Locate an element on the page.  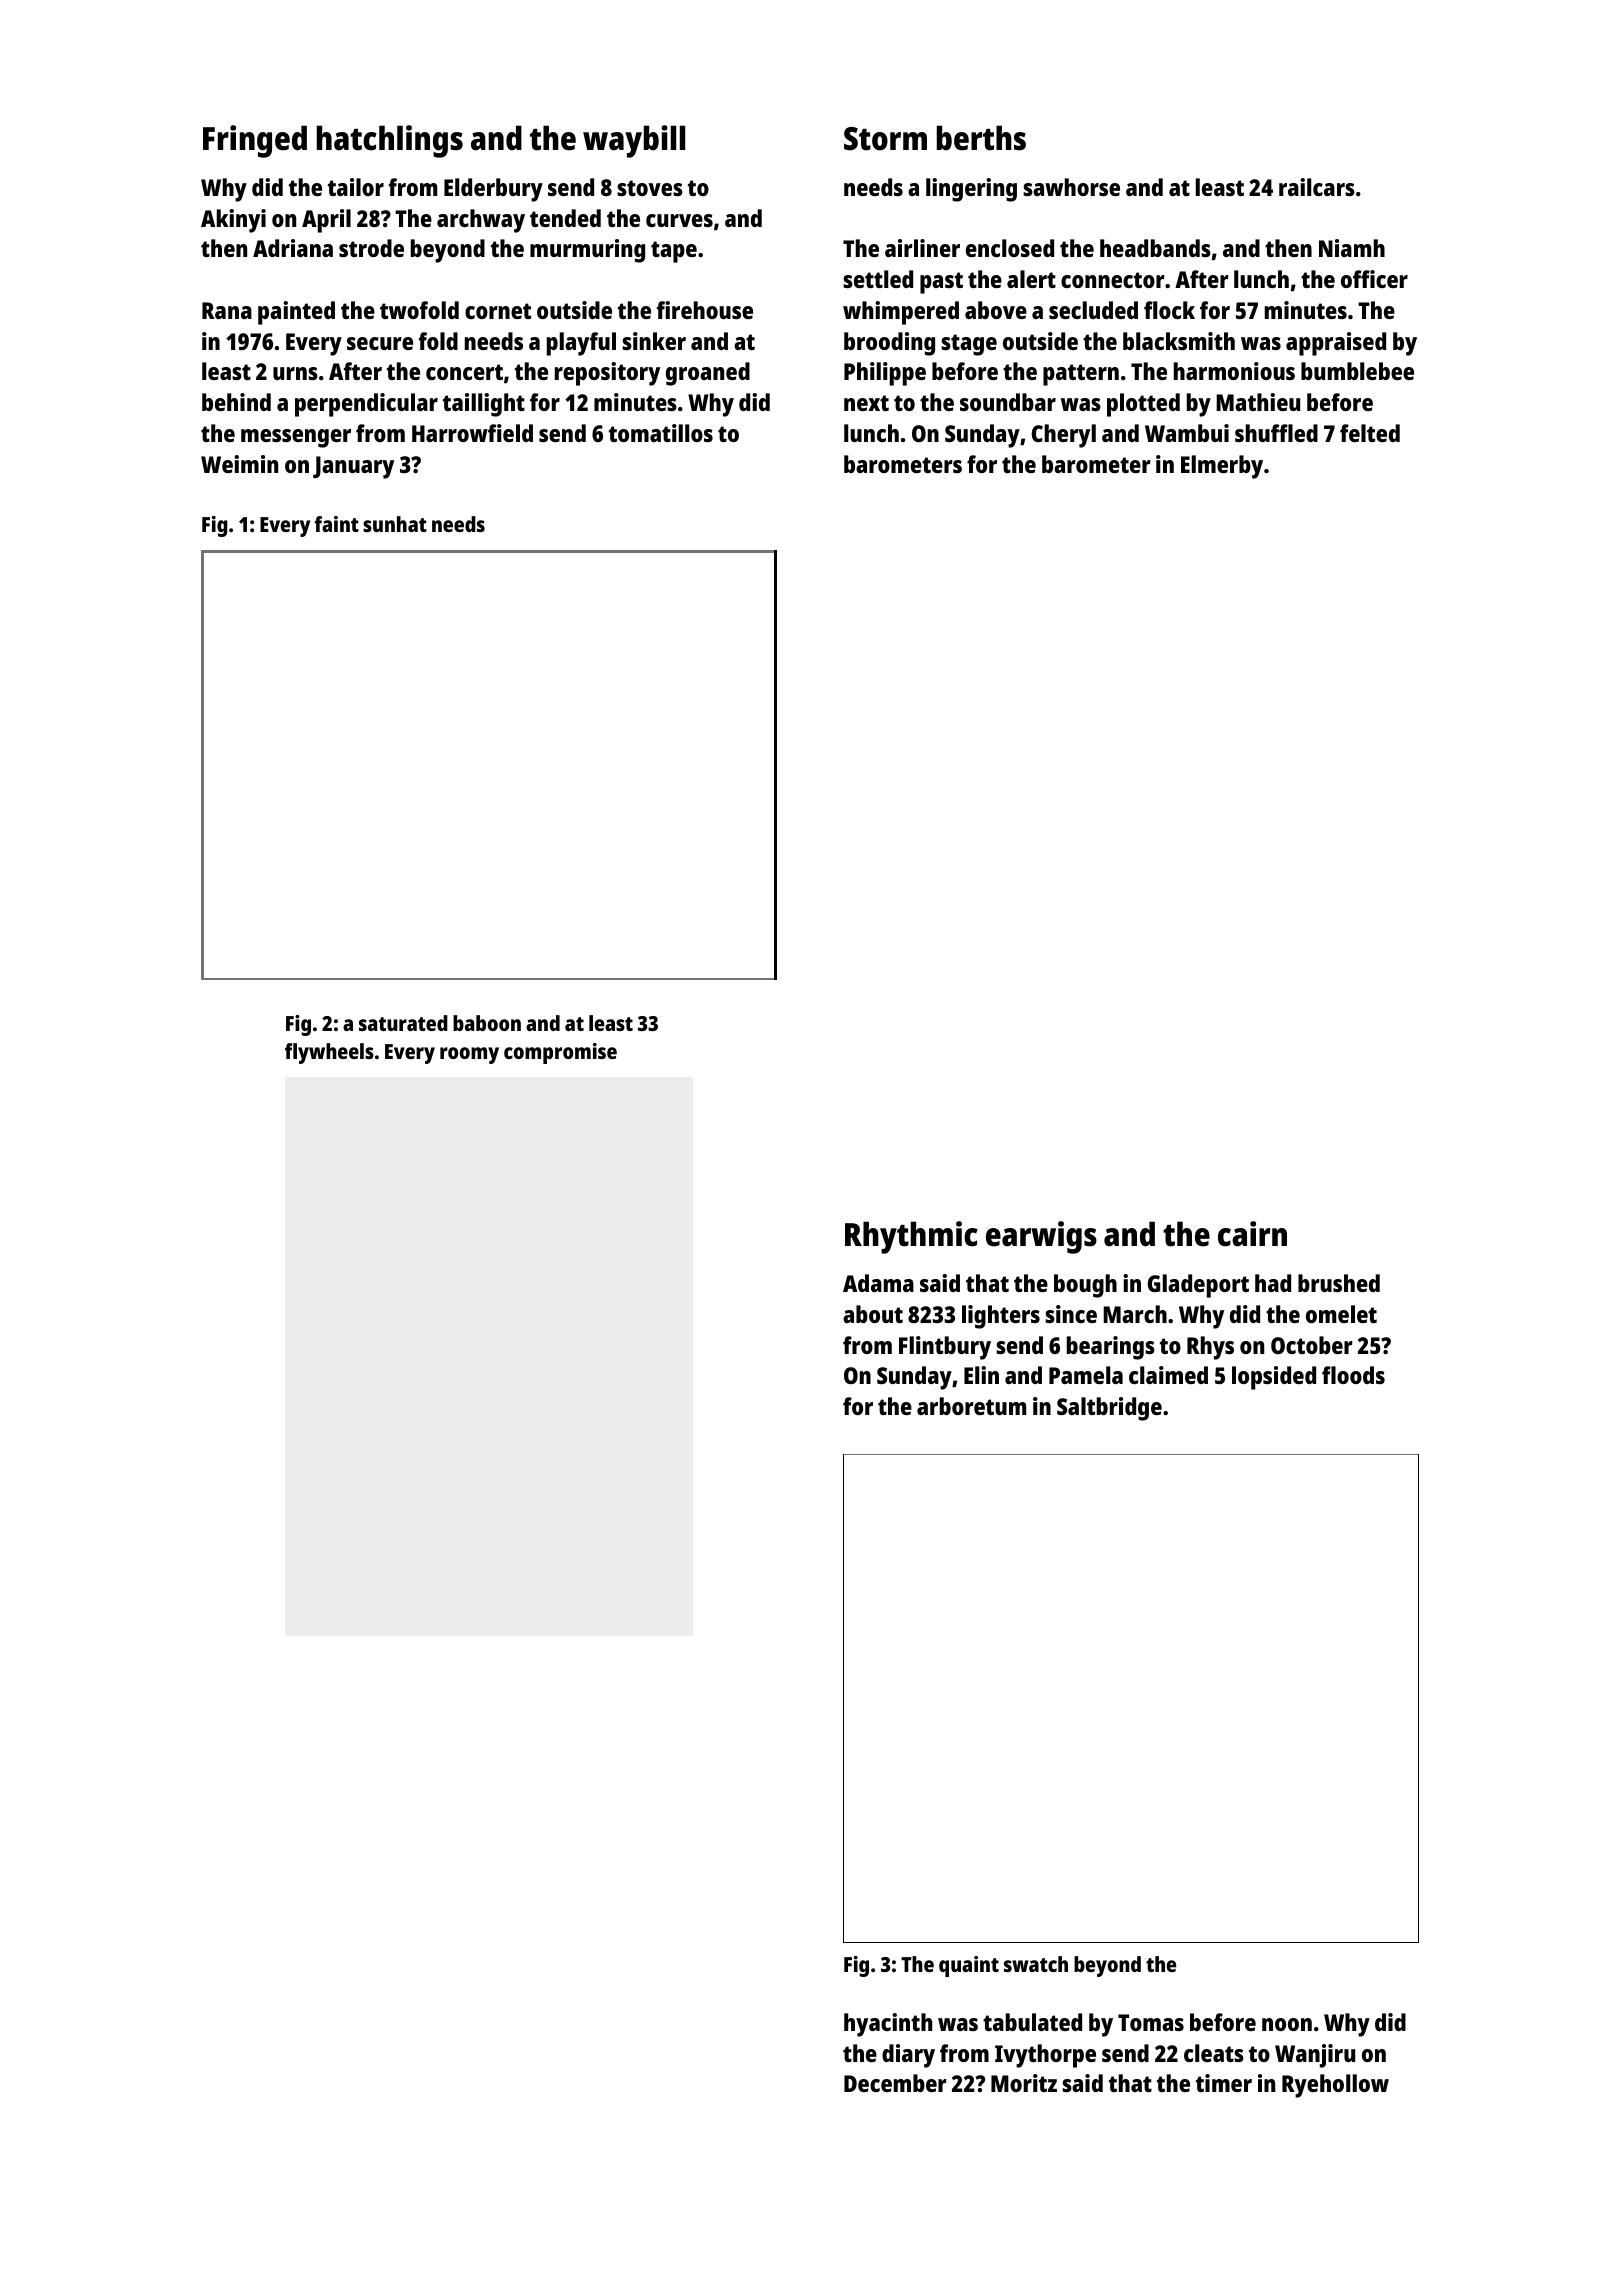
sunhat is located at coordinates (395, 524).
